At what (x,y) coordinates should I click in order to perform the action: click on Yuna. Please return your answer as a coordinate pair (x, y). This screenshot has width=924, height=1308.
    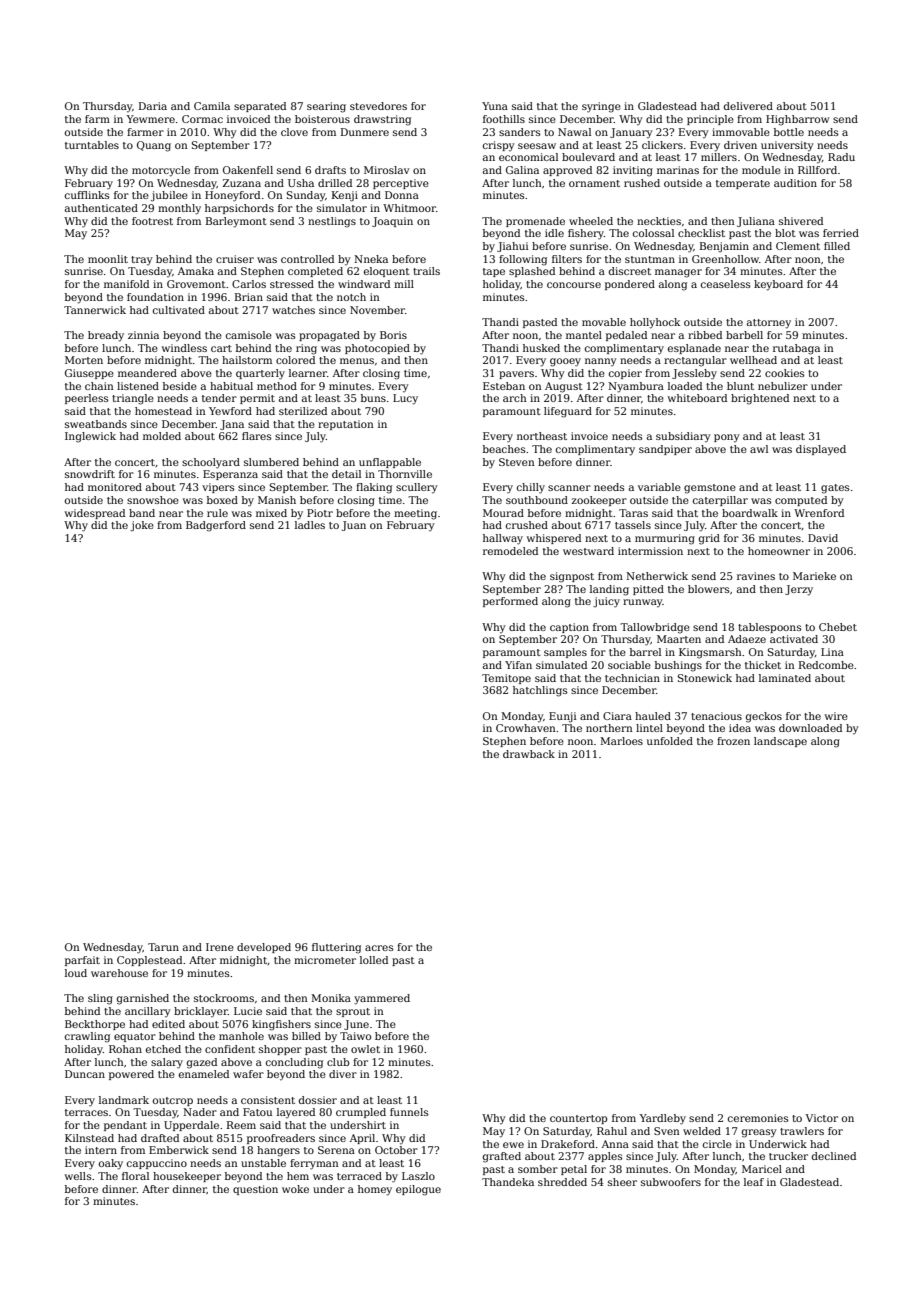
    Looking at the image, I should click on (495, 106).
